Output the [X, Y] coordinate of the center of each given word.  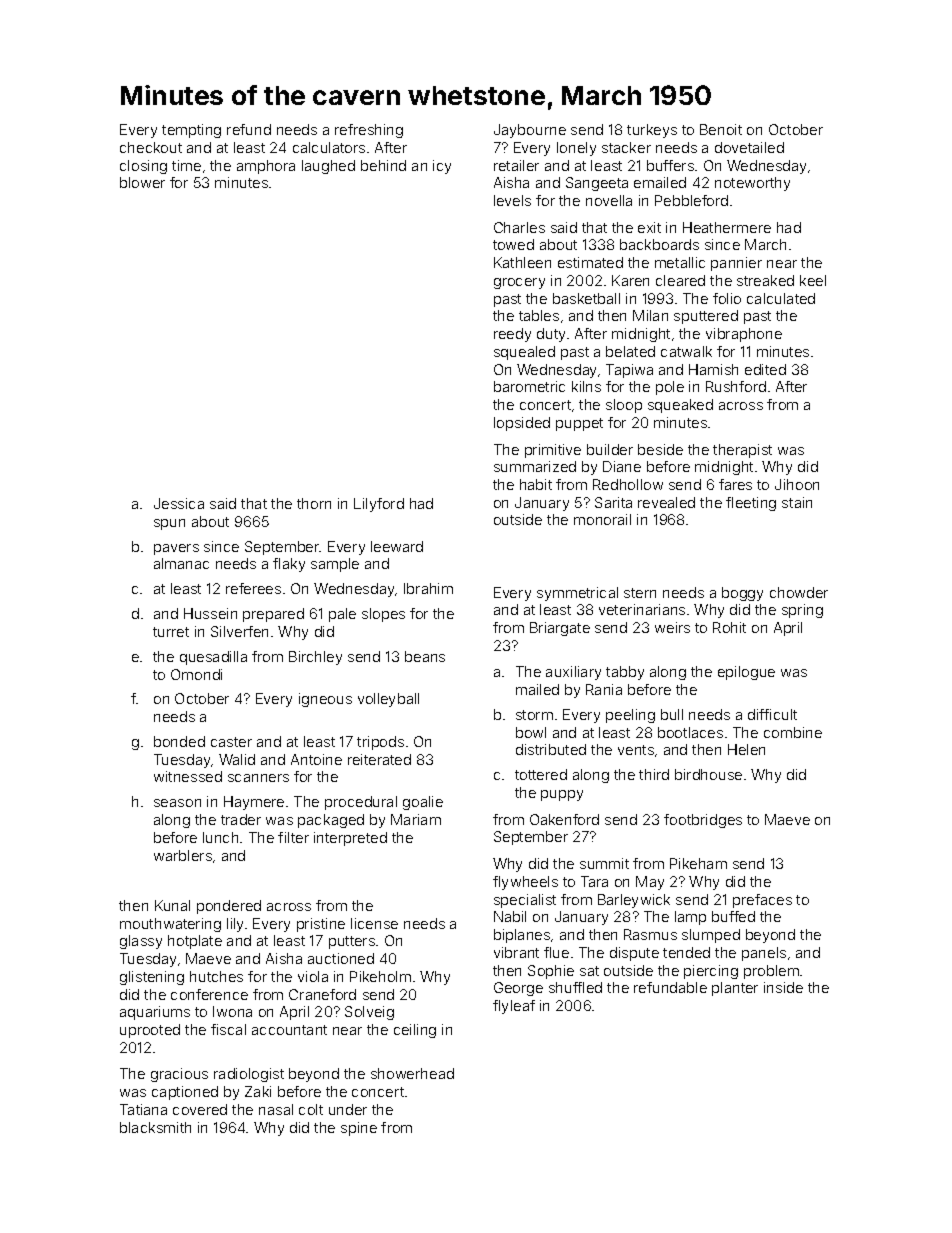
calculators [329, 147]
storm [534, 715]
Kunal [172, 905]
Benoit [721, 129]
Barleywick [634, 901]
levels [512, 200]
